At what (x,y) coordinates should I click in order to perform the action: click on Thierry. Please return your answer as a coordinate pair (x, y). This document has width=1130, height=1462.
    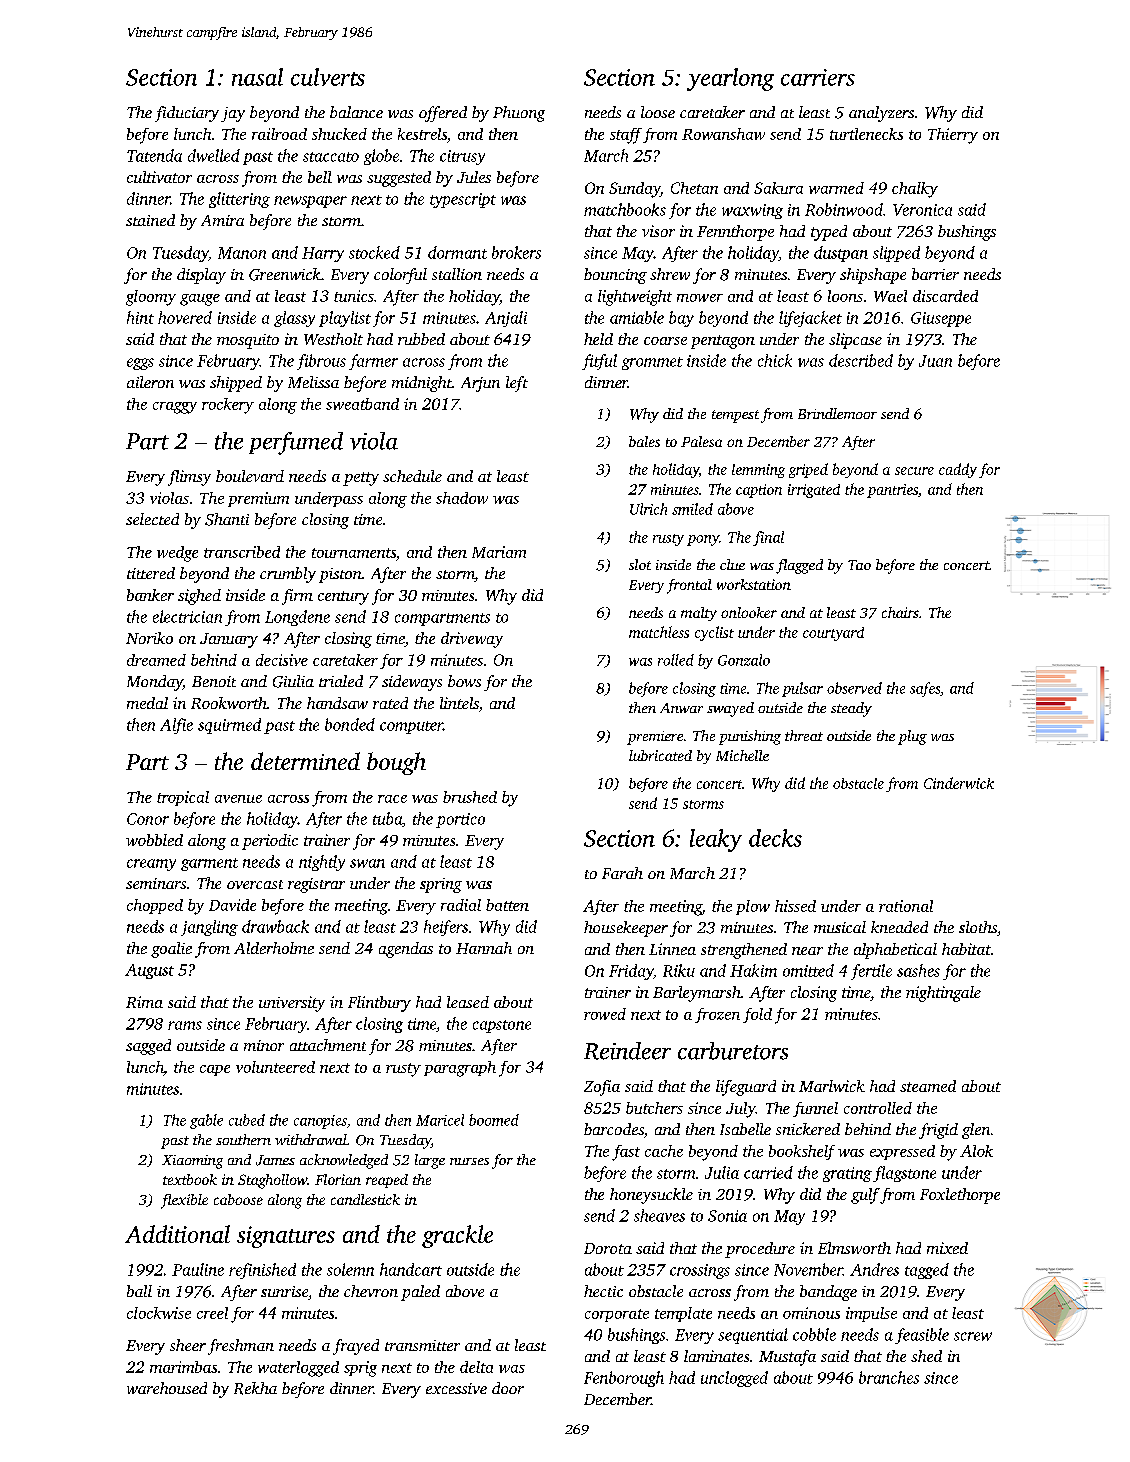
    Looking at the image, I should click on (953, 136).
